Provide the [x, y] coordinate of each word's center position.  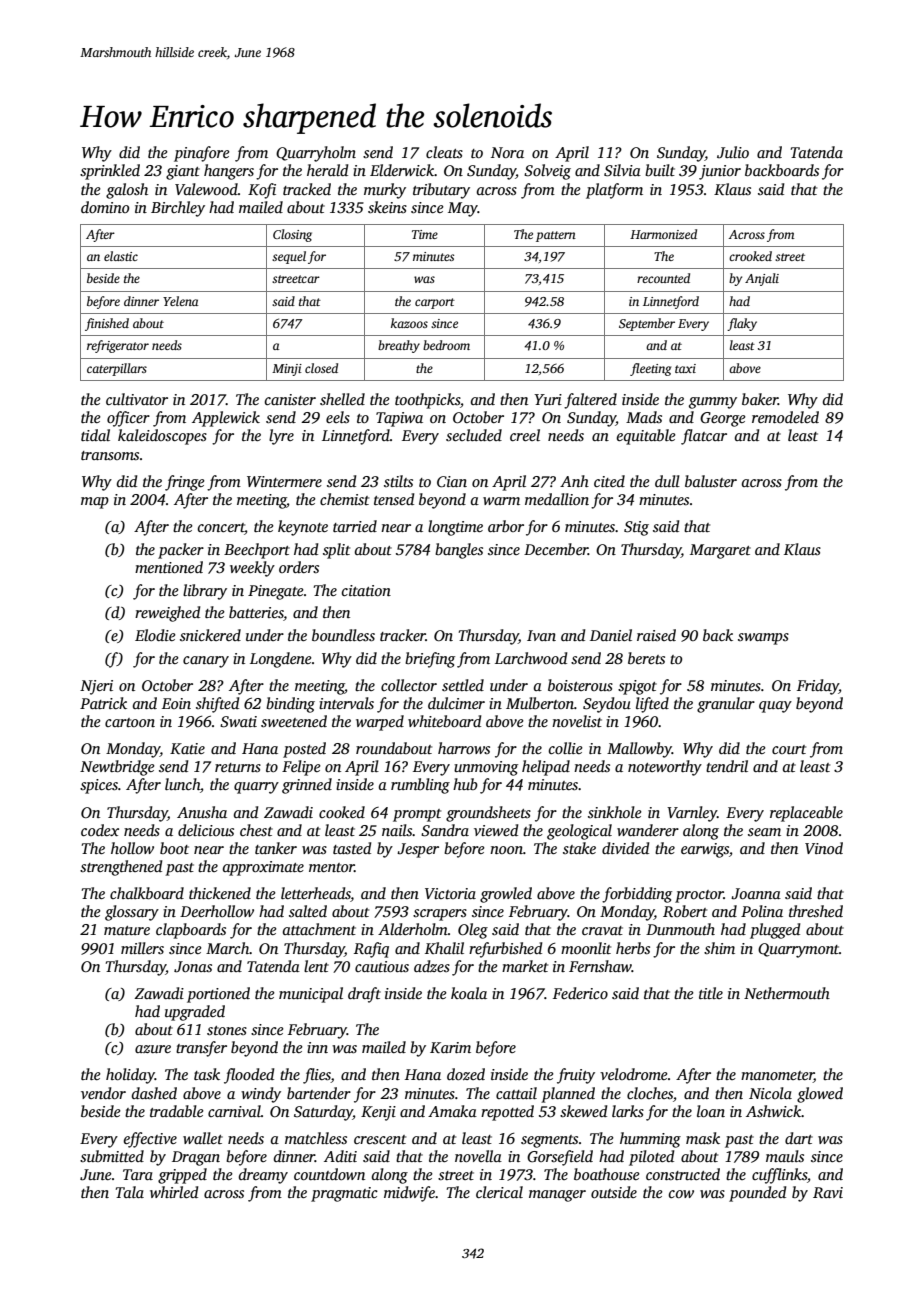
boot [174, 848]
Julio [733, 152]
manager [557, 1196]
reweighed [167, 614]
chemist [344, 499]
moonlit [586, 948]
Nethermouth [787, 993]
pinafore [202, 154]
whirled [174, 1192]
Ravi [828, 1192]
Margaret [720, 551]
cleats [444, 152]
